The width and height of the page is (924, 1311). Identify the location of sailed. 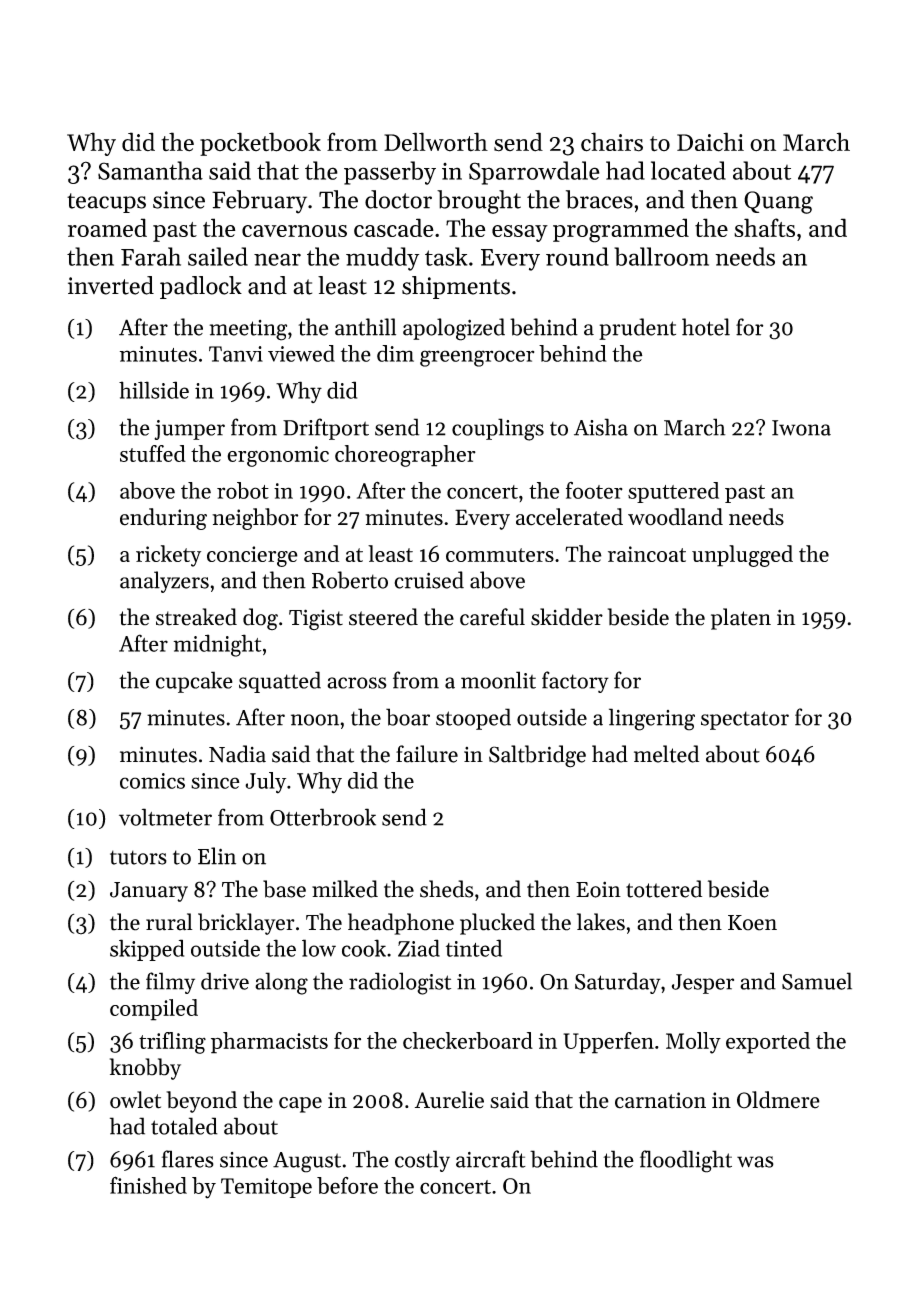
(218, 256).
